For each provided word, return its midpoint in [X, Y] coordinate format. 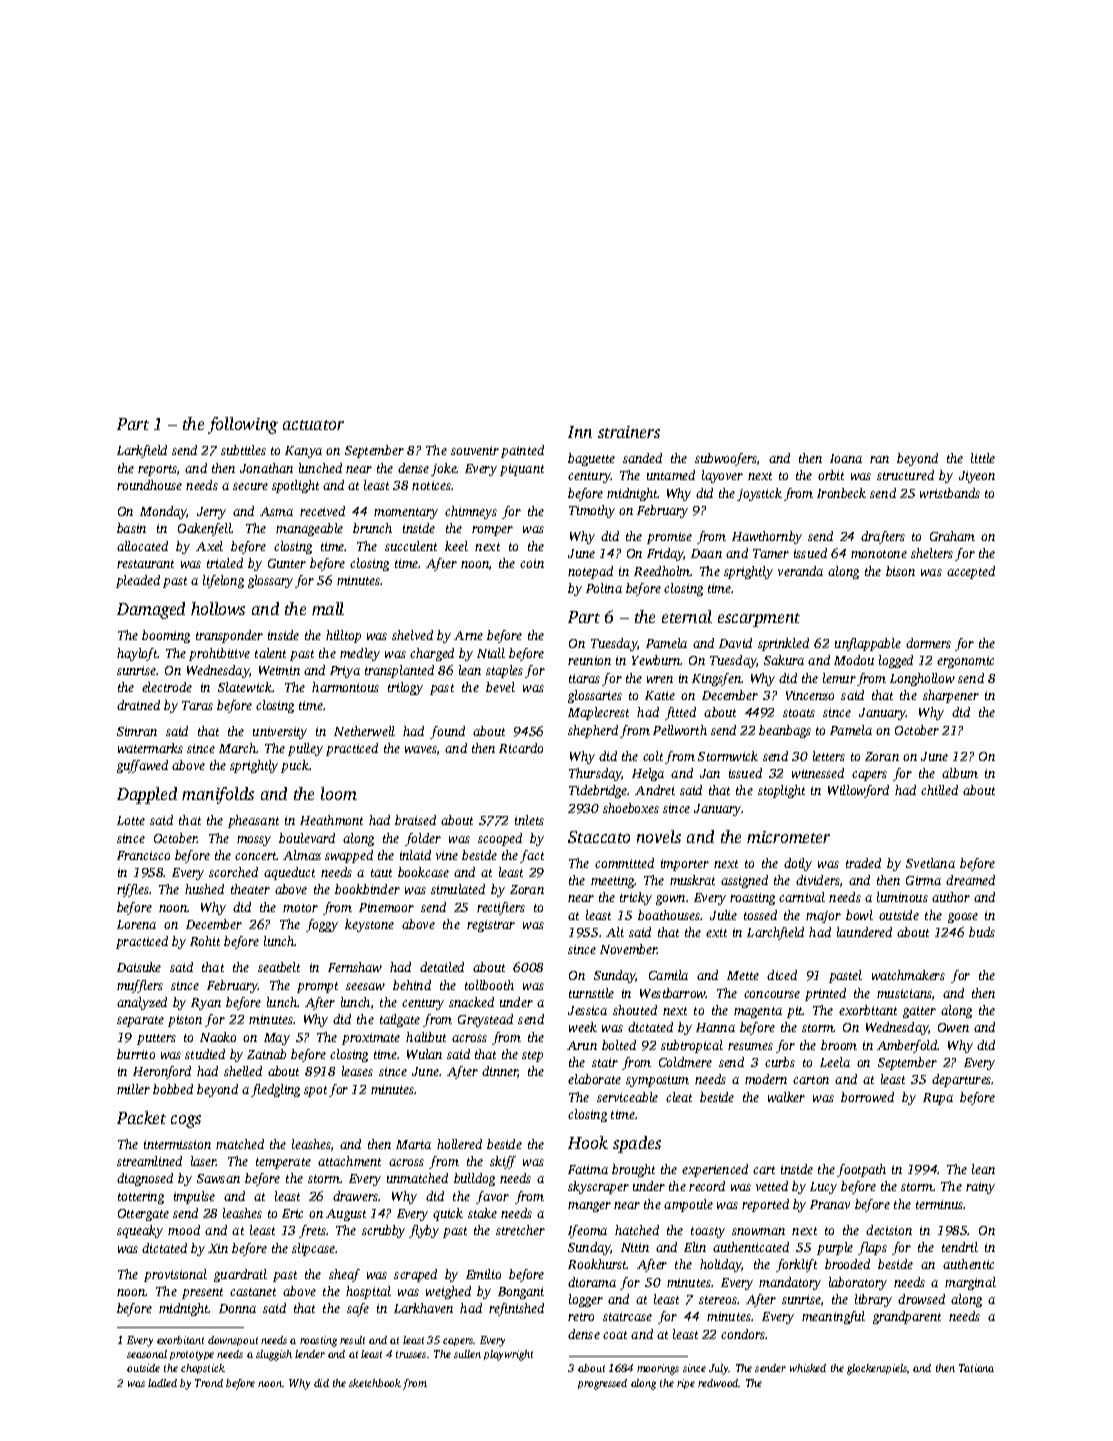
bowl [859, 915]
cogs [186, 1121]
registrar [491, 926]
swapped [349, 856]
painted [522, 451]
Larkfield [142, 451]
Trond [209, 1383]
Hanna [715, 1027]
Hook [588, 1142]
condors [743, 1334]
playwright [508, 1355]
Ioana [846, 458]
